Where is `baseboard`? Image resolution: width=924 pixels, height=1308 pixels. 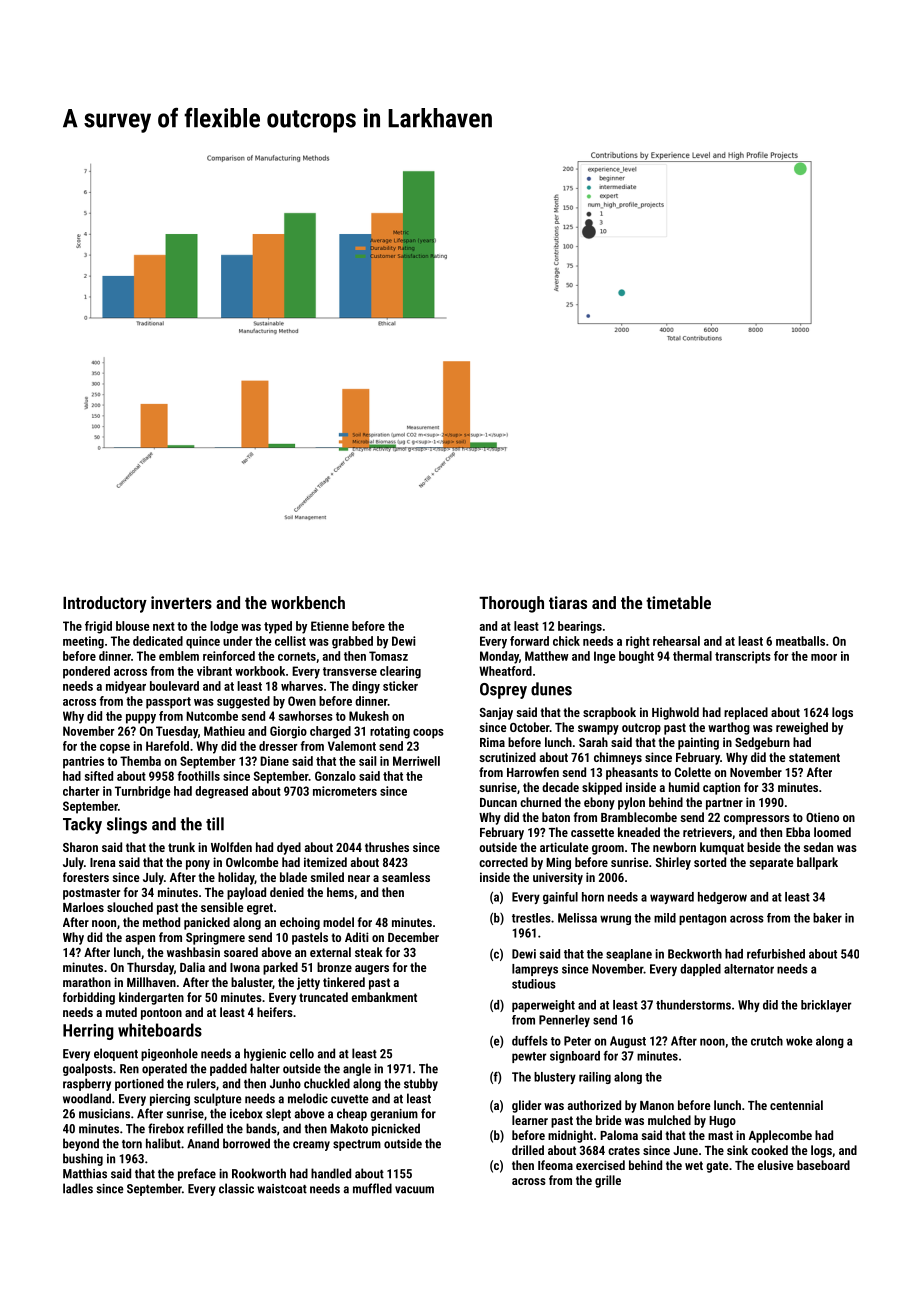 baseboard is located at coordinates (823, 1165).
